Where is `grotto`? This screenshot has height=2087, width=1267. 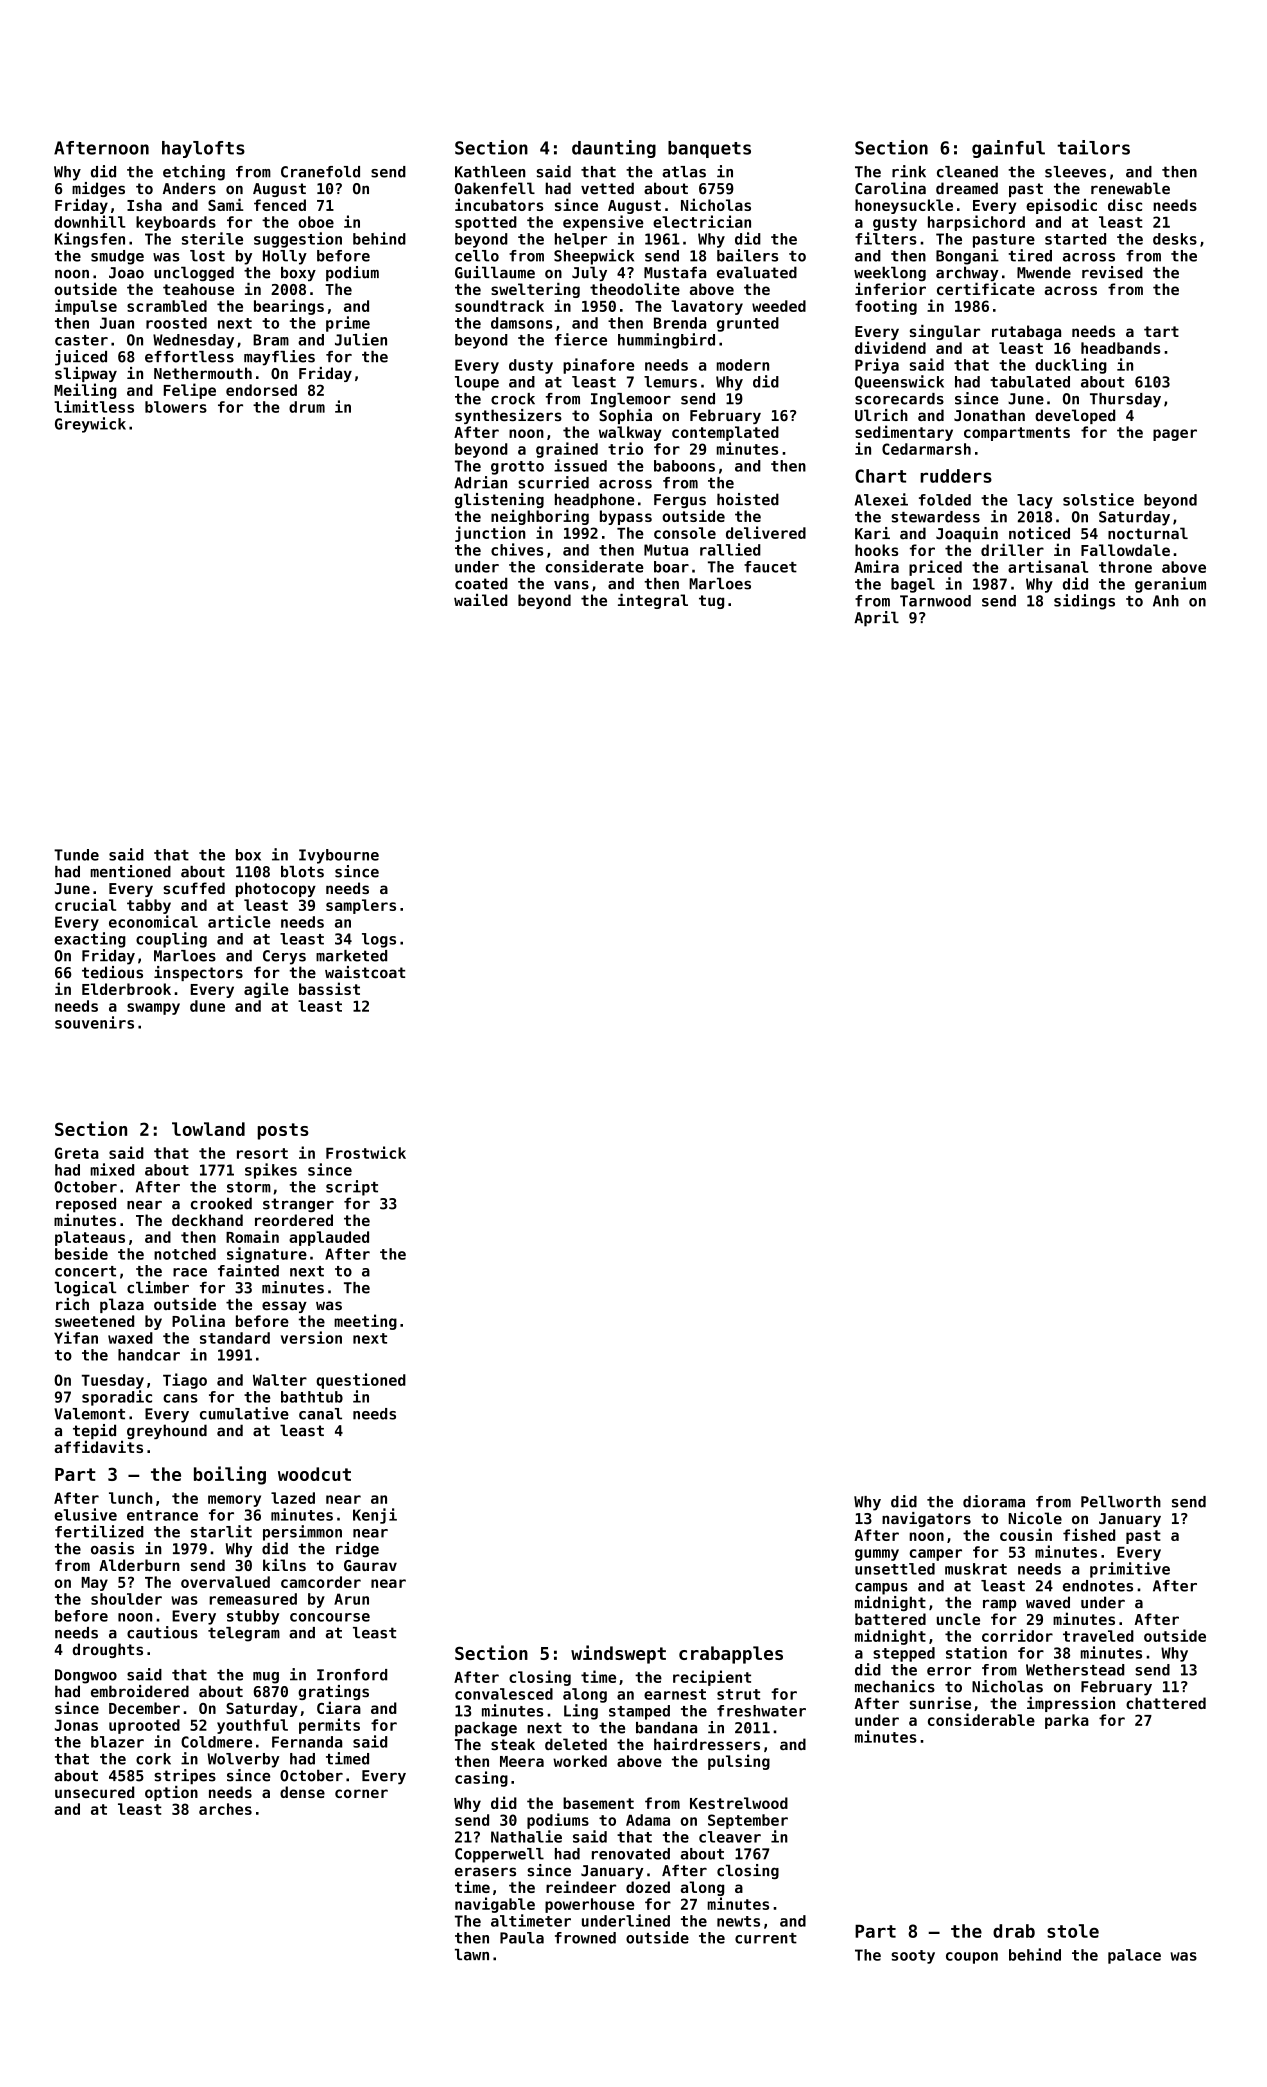
grotto is located at coordinates (517, 468).
